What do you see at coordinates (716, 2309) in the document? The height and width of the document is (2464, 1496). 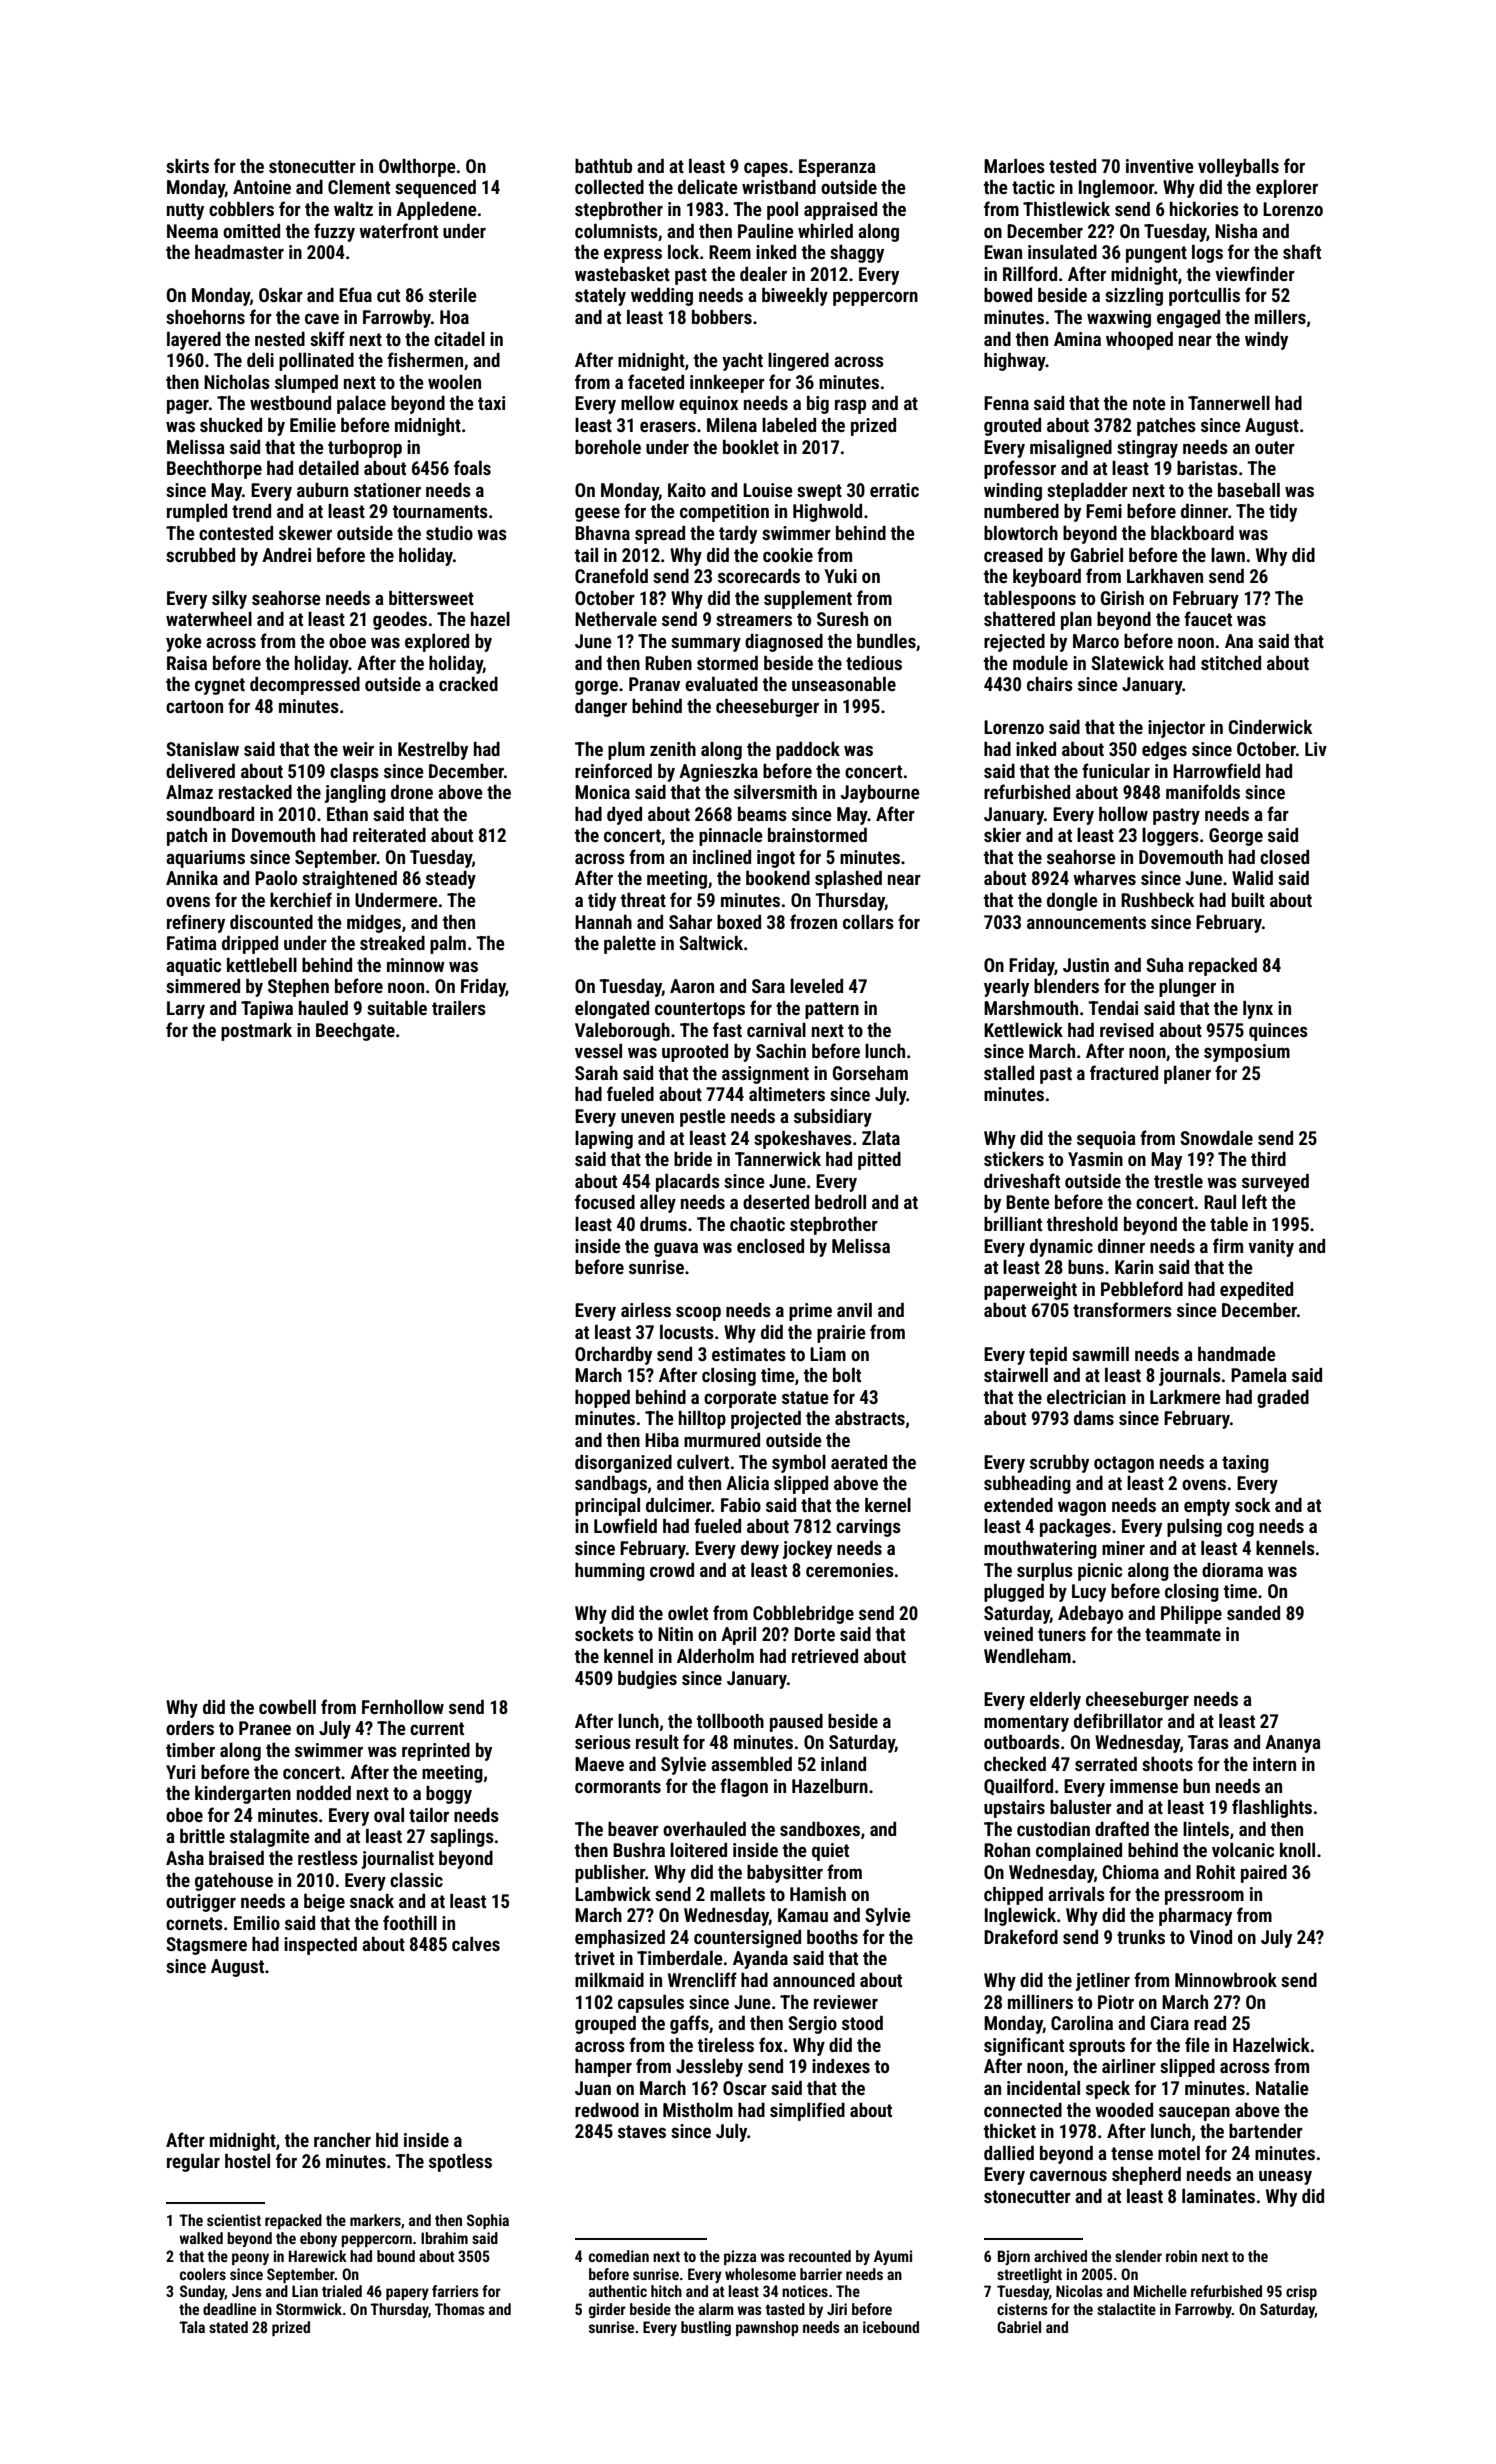 I see `alarm` at bounding box center [716, 2309].
